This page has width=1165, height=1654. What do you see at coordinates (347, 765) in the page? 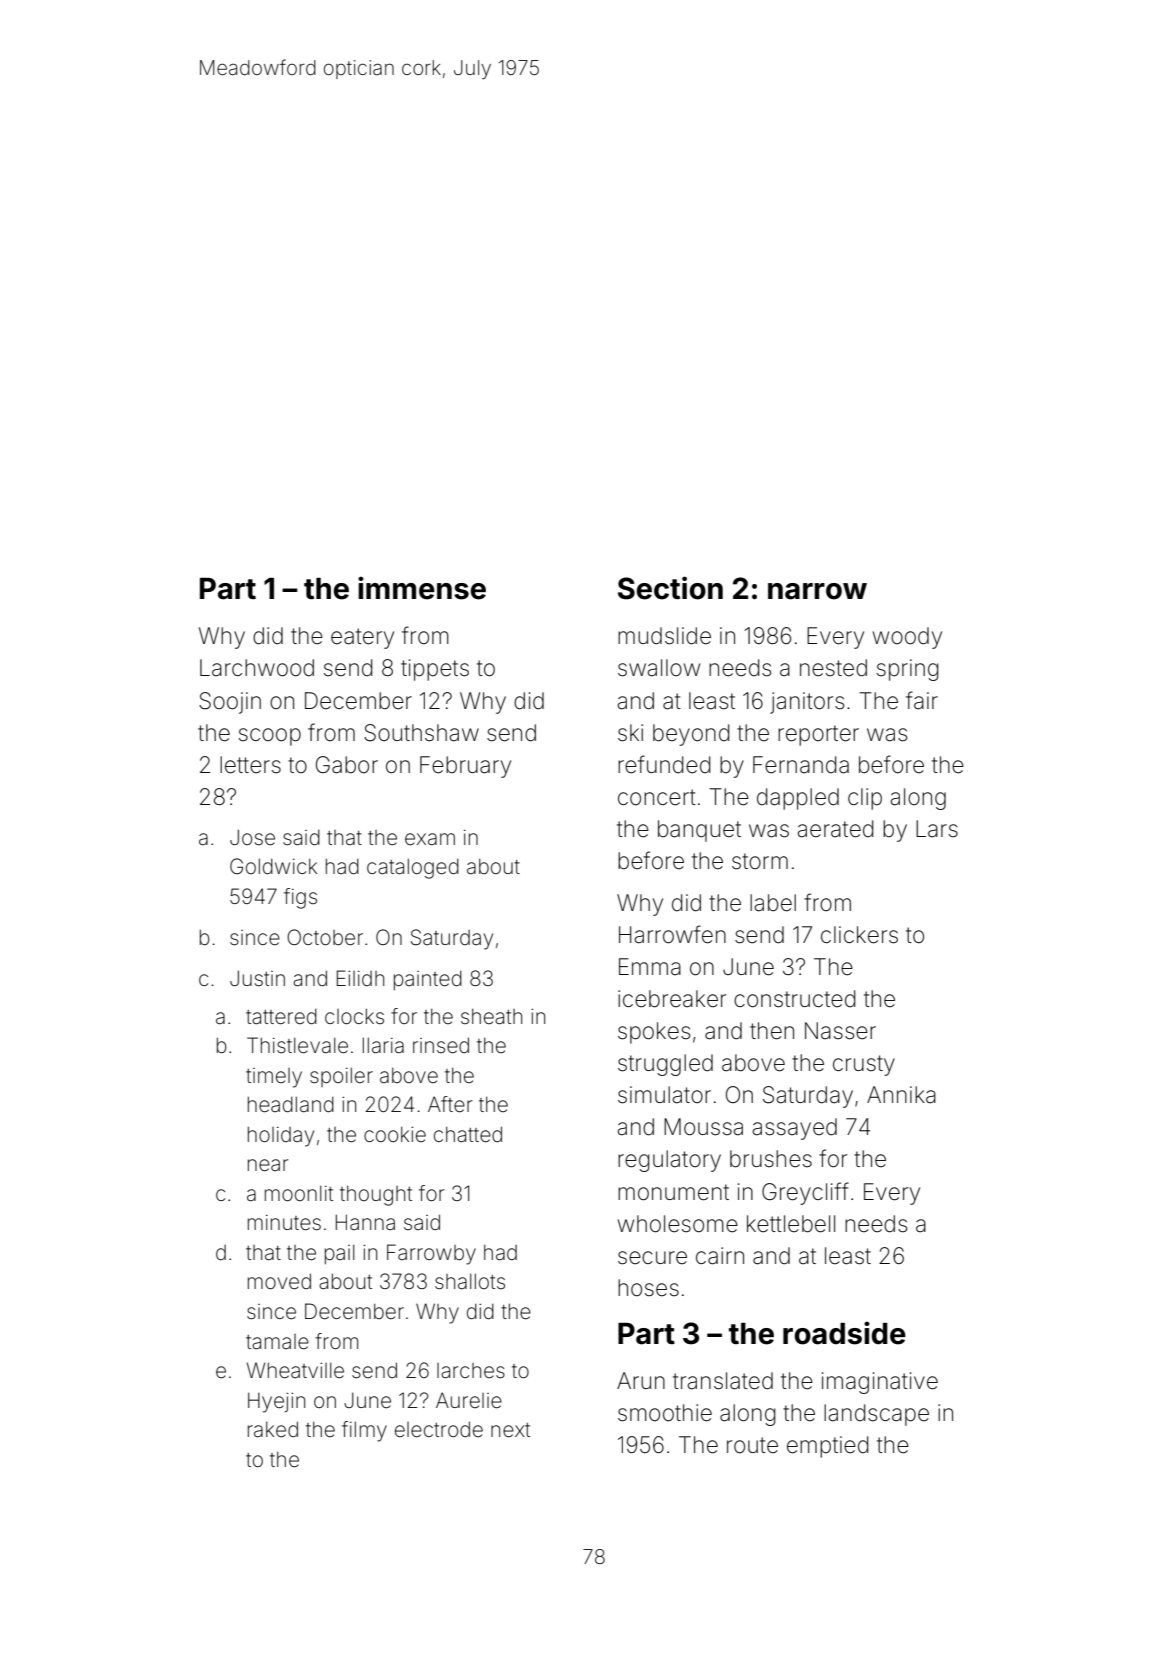
I see `Gabor` at bounding box center [347, 765].
